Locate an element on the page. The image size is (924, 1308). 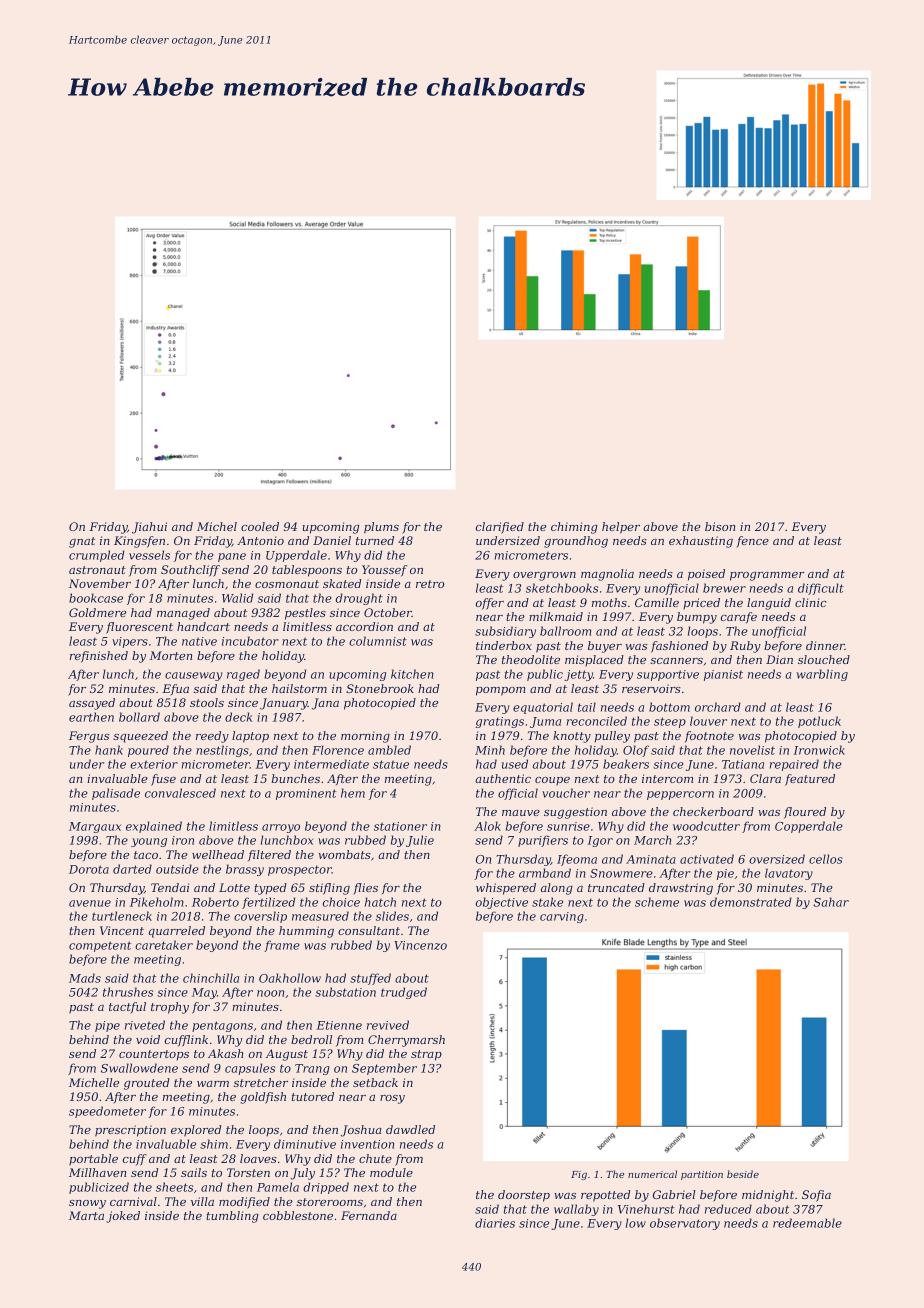
fence is located at coordinates (752, 542).
